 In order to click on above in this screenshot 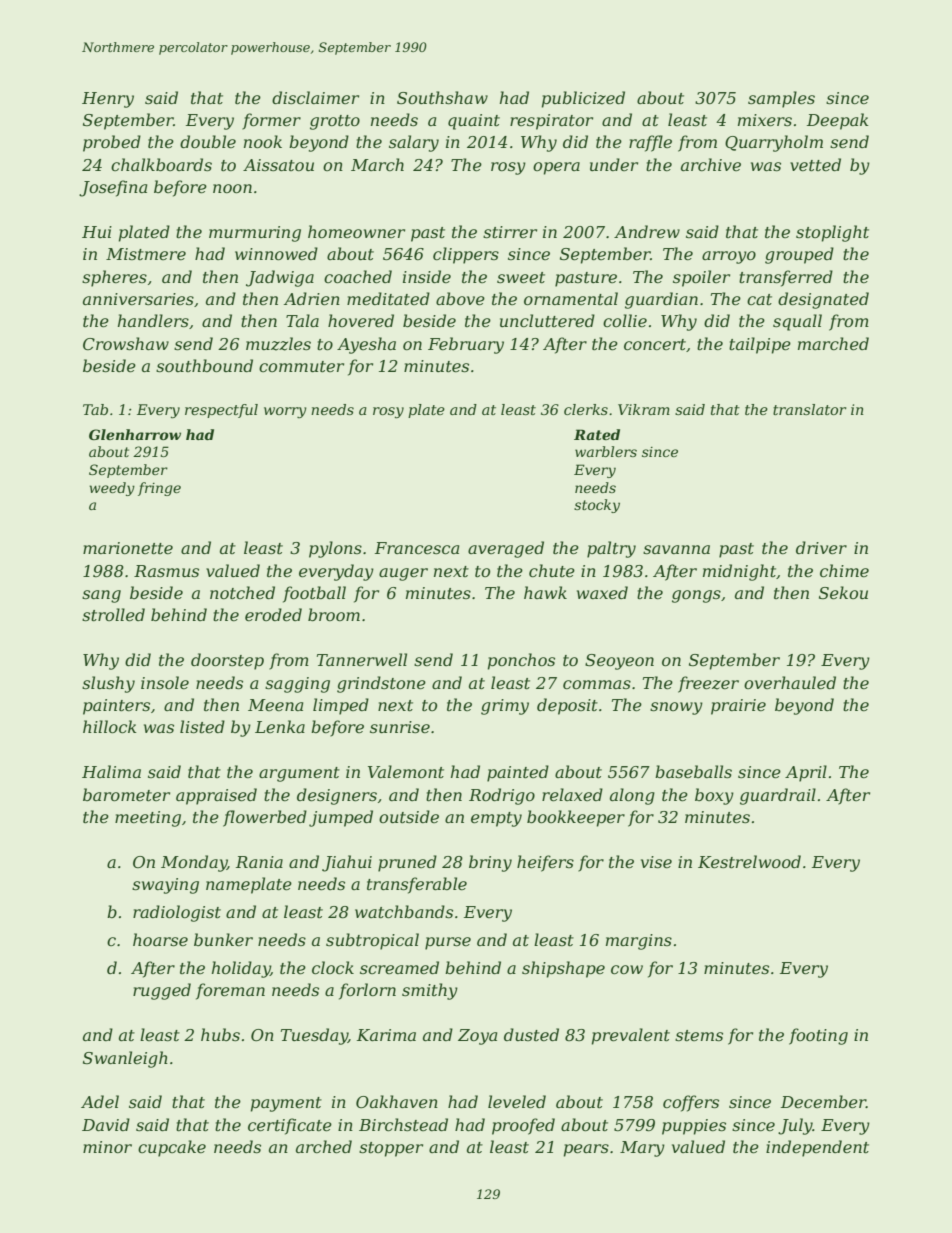, I will do `click(460, 298)`.
